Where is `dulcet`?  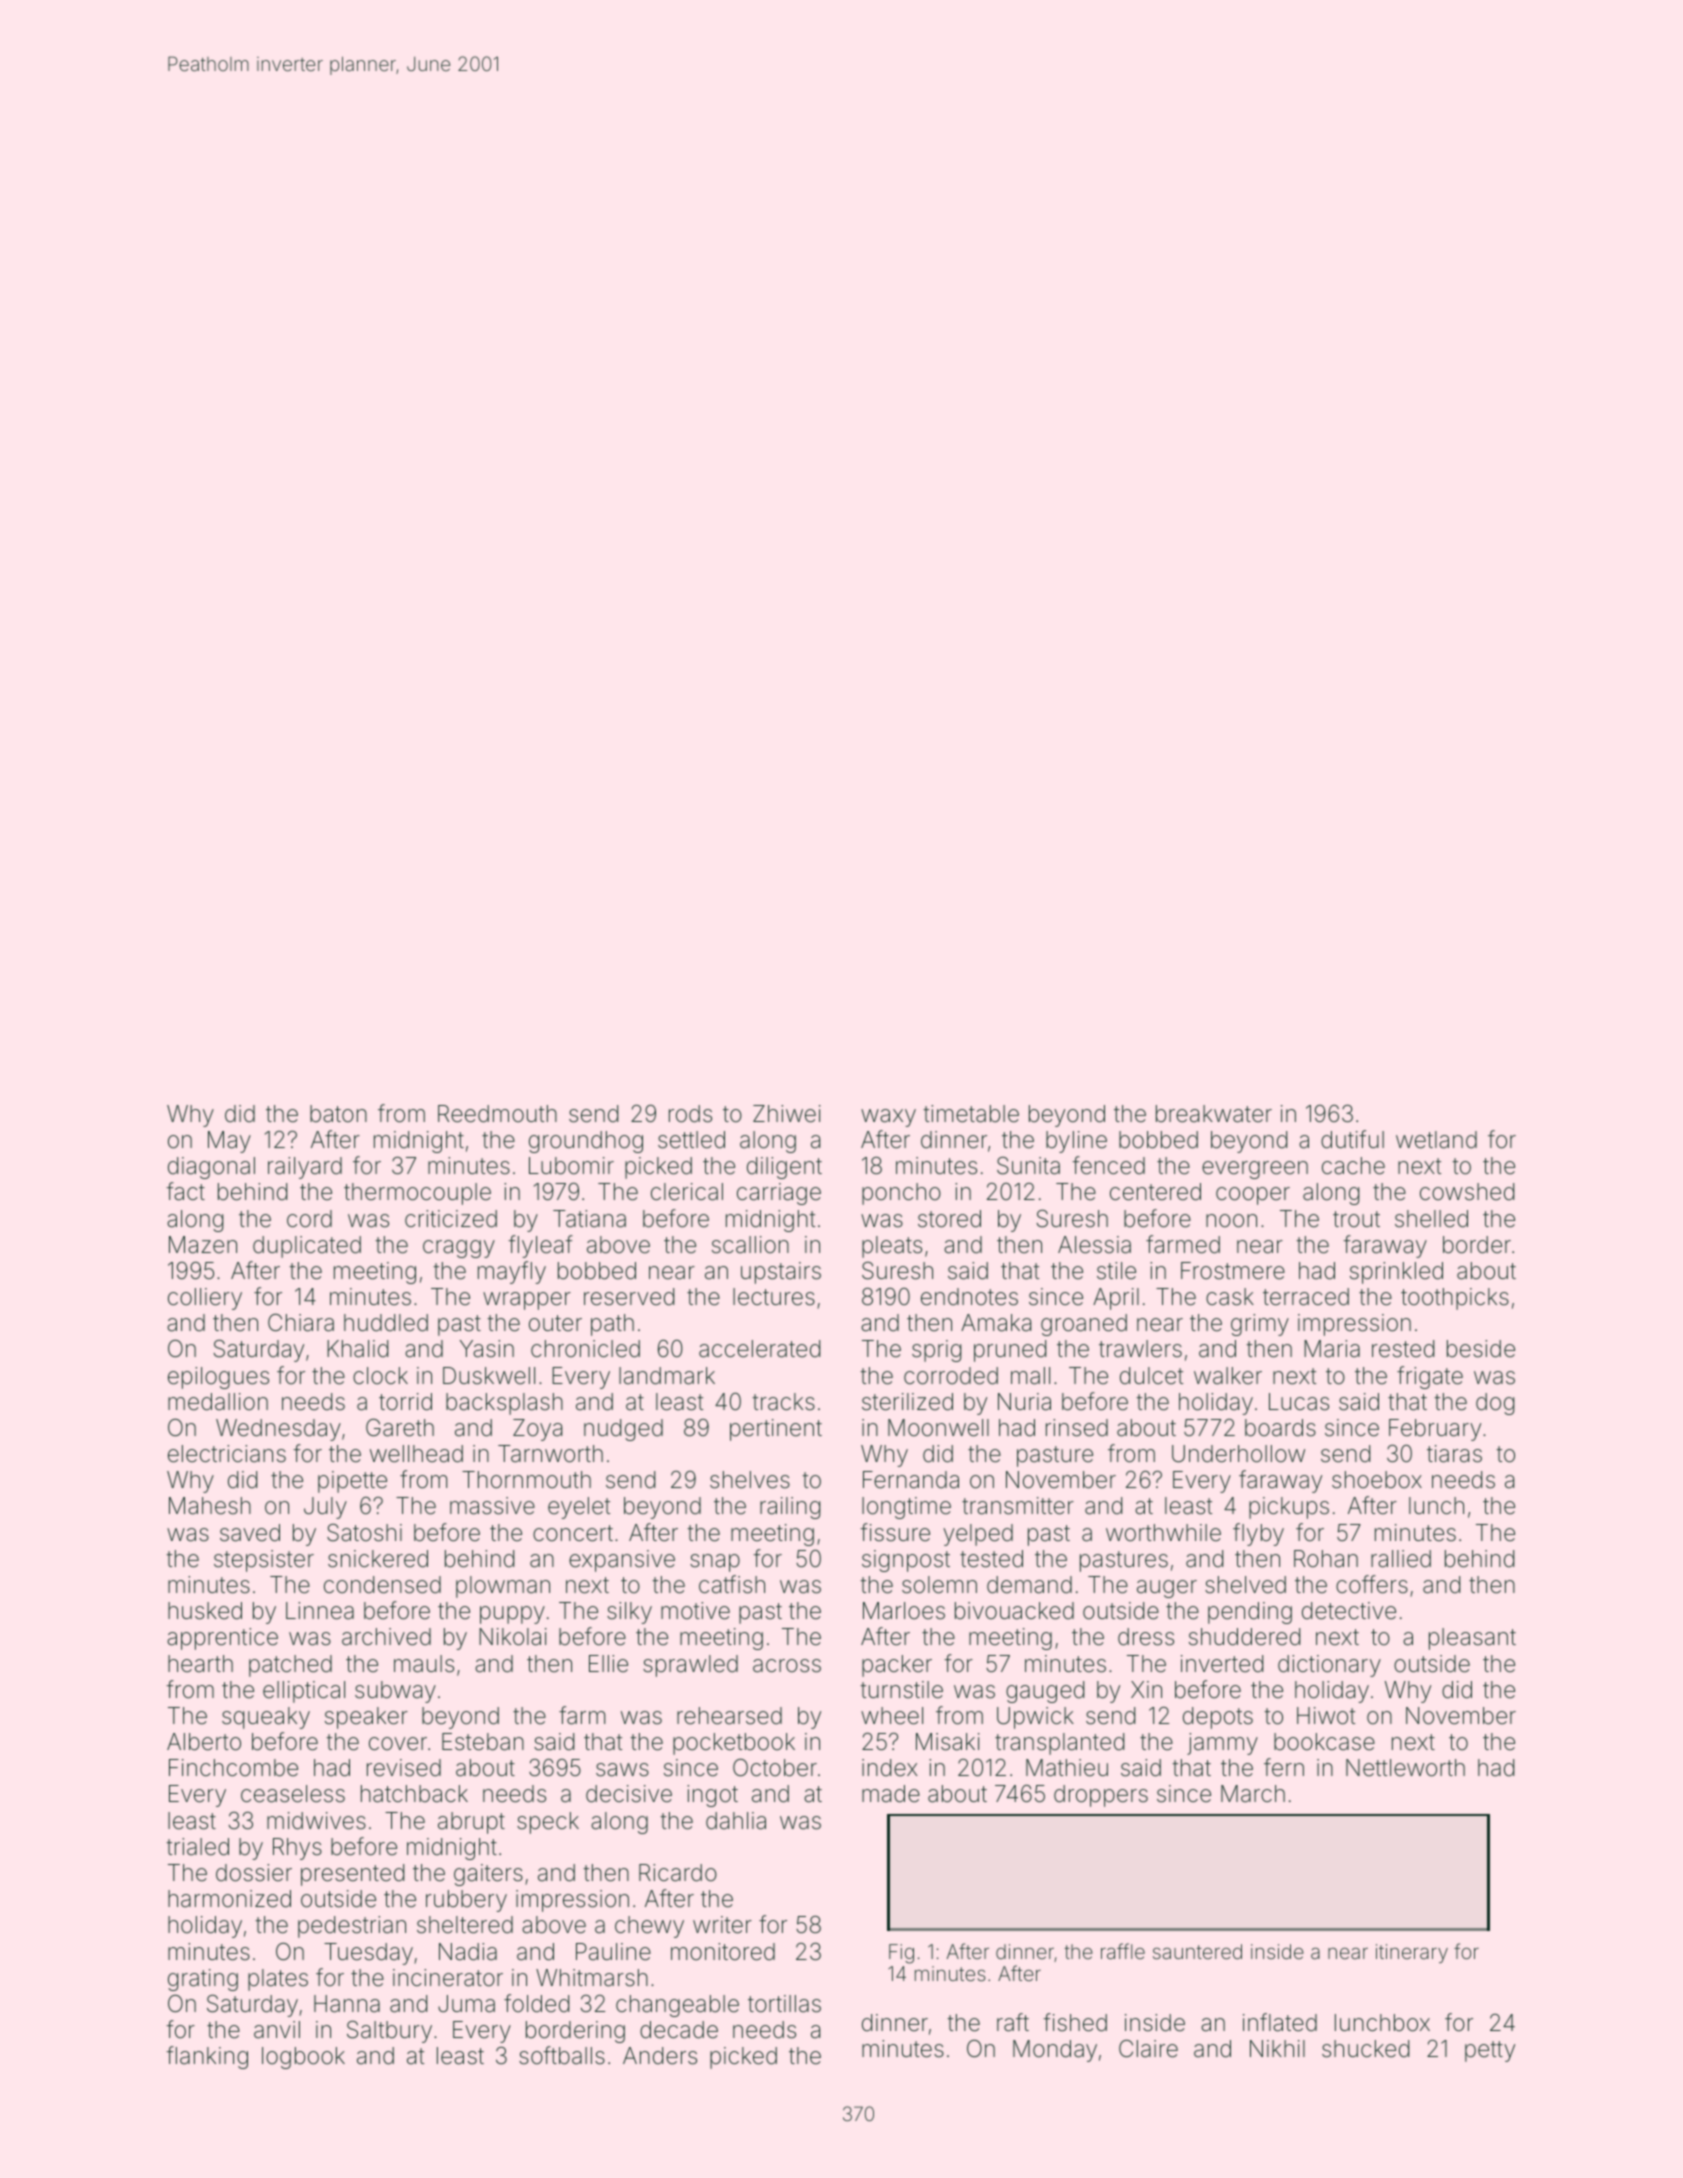 dulcet is located at coordinates (1151, 1375).
